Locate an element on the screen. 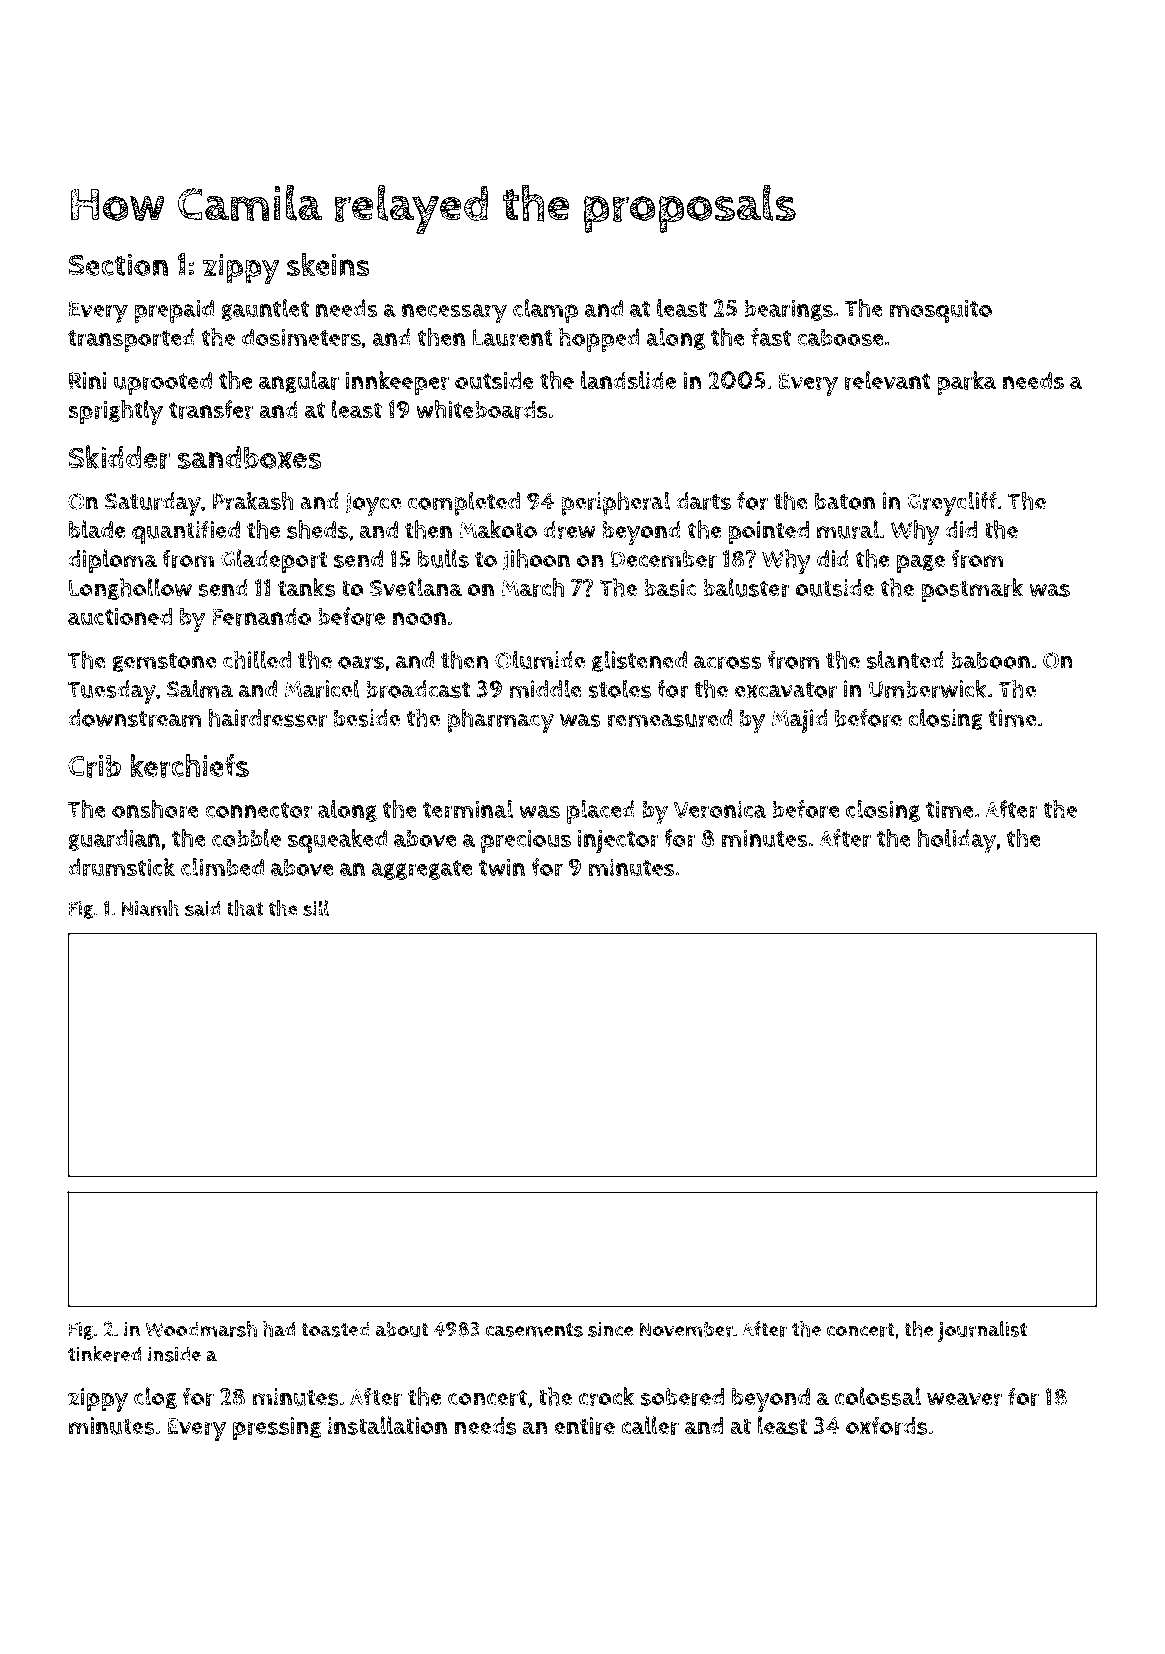 This screenshot has height=1654, width=1165. caller is located at coordinates (650, 1425).
